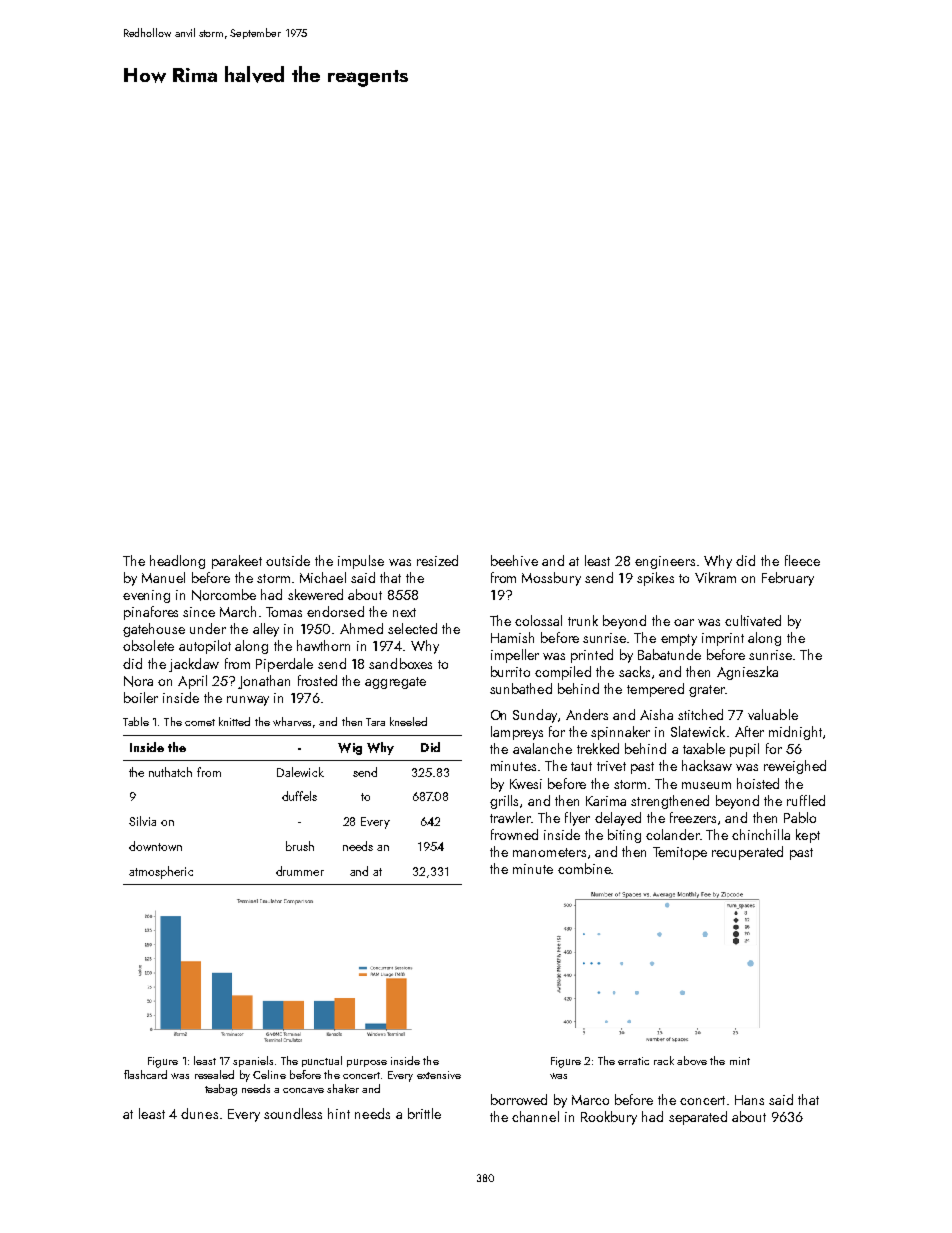 The height and width of the screenshot is (1233, 952). What do you see at coordinates (145, 1074) in the screenshot?
I see `flashcard` at bounding box center [145, 1074].
